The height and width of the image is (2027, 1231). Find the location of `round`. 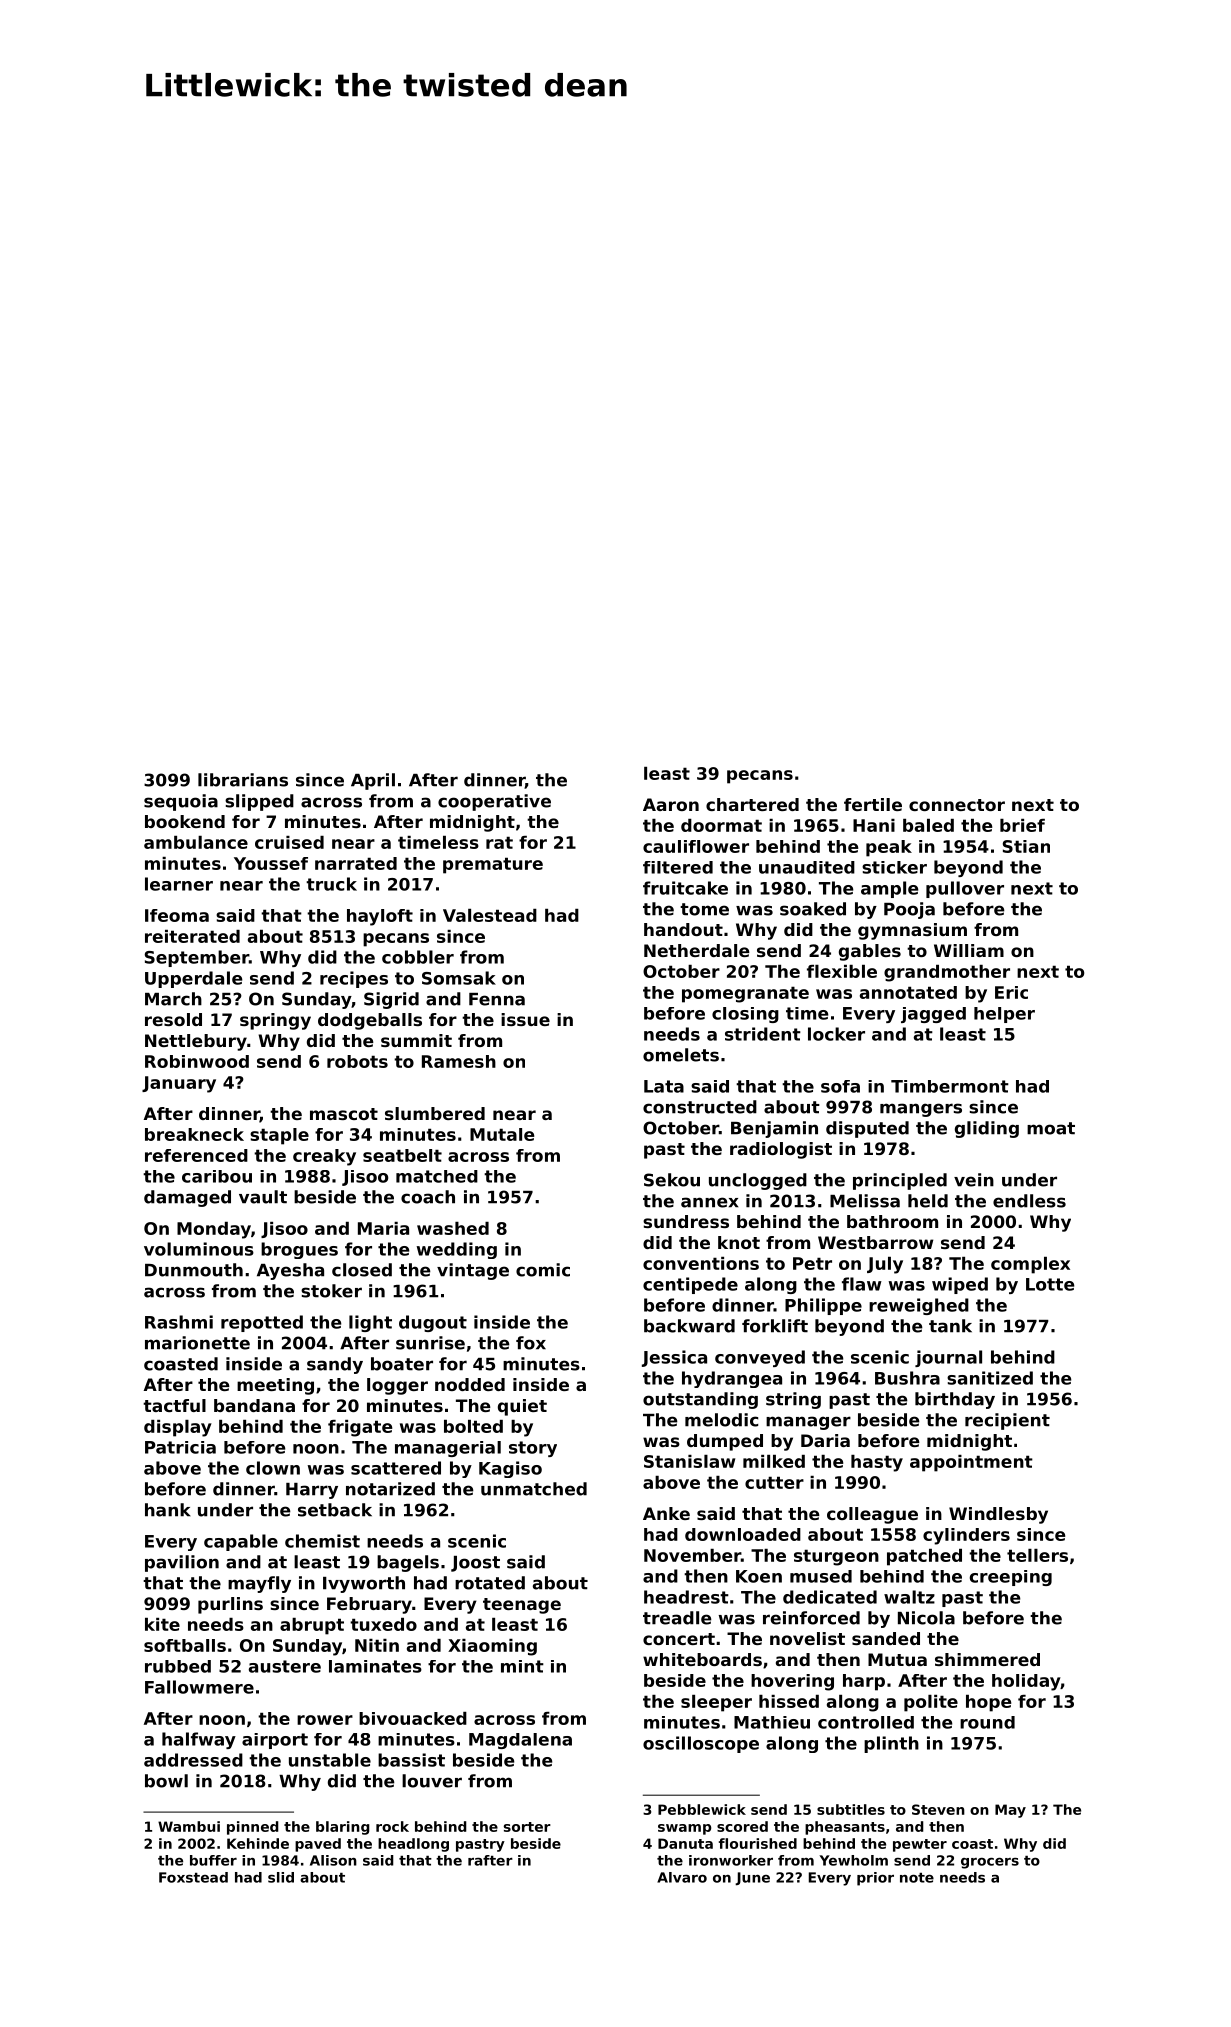

round is located at coordinates (987, 1722).
